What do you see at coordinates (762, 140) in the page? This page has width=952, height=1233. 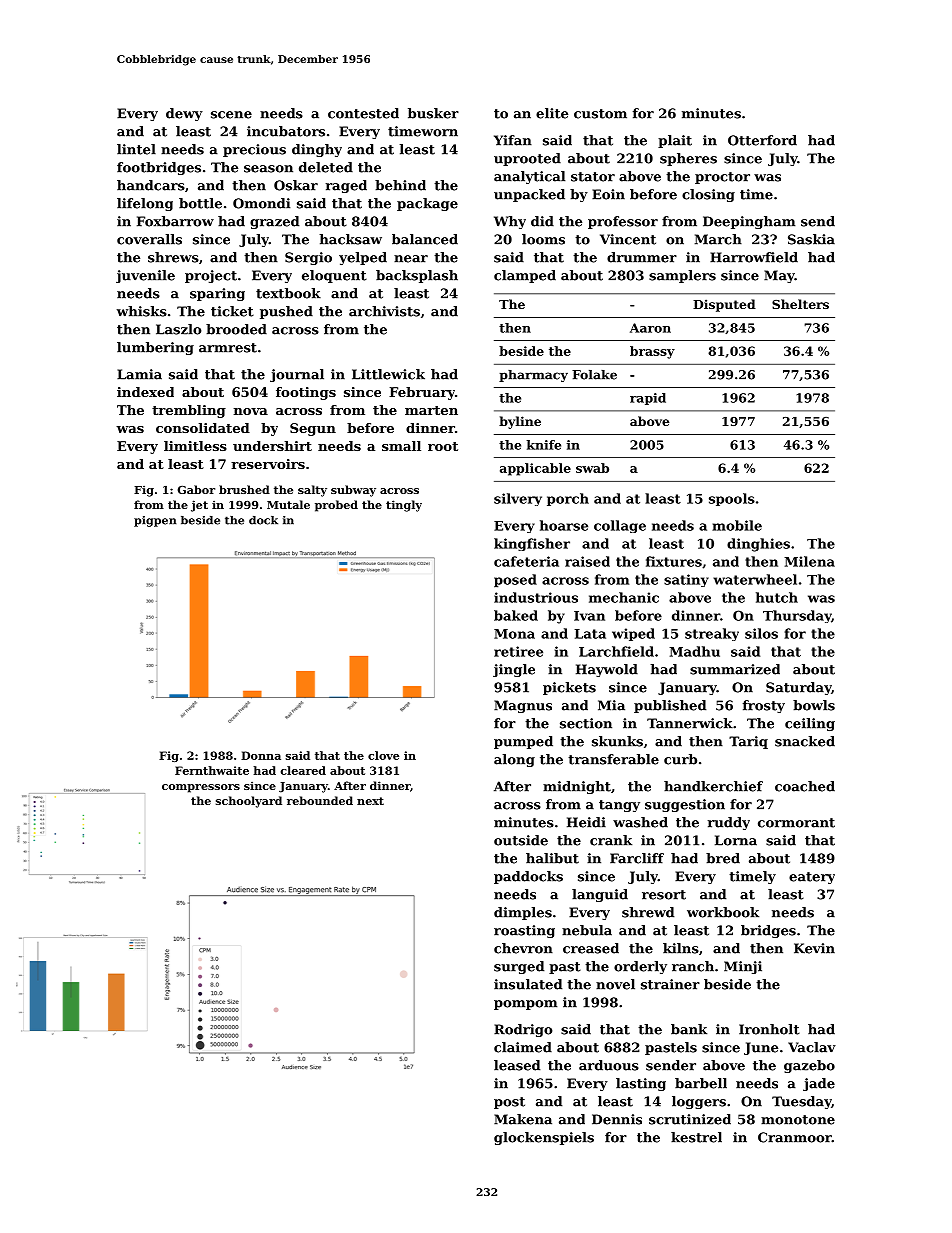 I see `Otterford` at bounding box center [762, 140].
